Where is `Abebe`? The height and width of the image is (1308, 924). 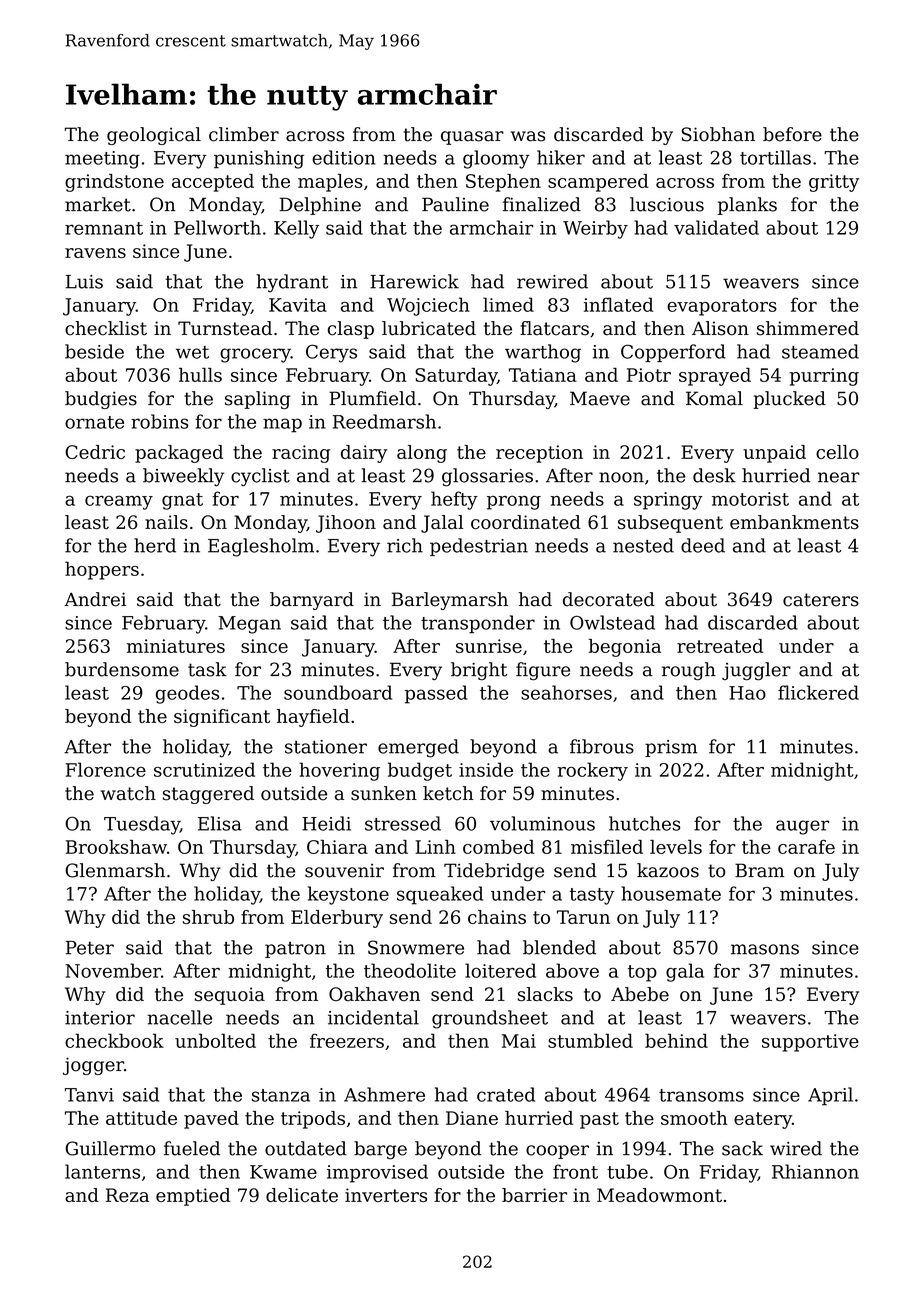
Abebe is located at coordinates (640, 994).
